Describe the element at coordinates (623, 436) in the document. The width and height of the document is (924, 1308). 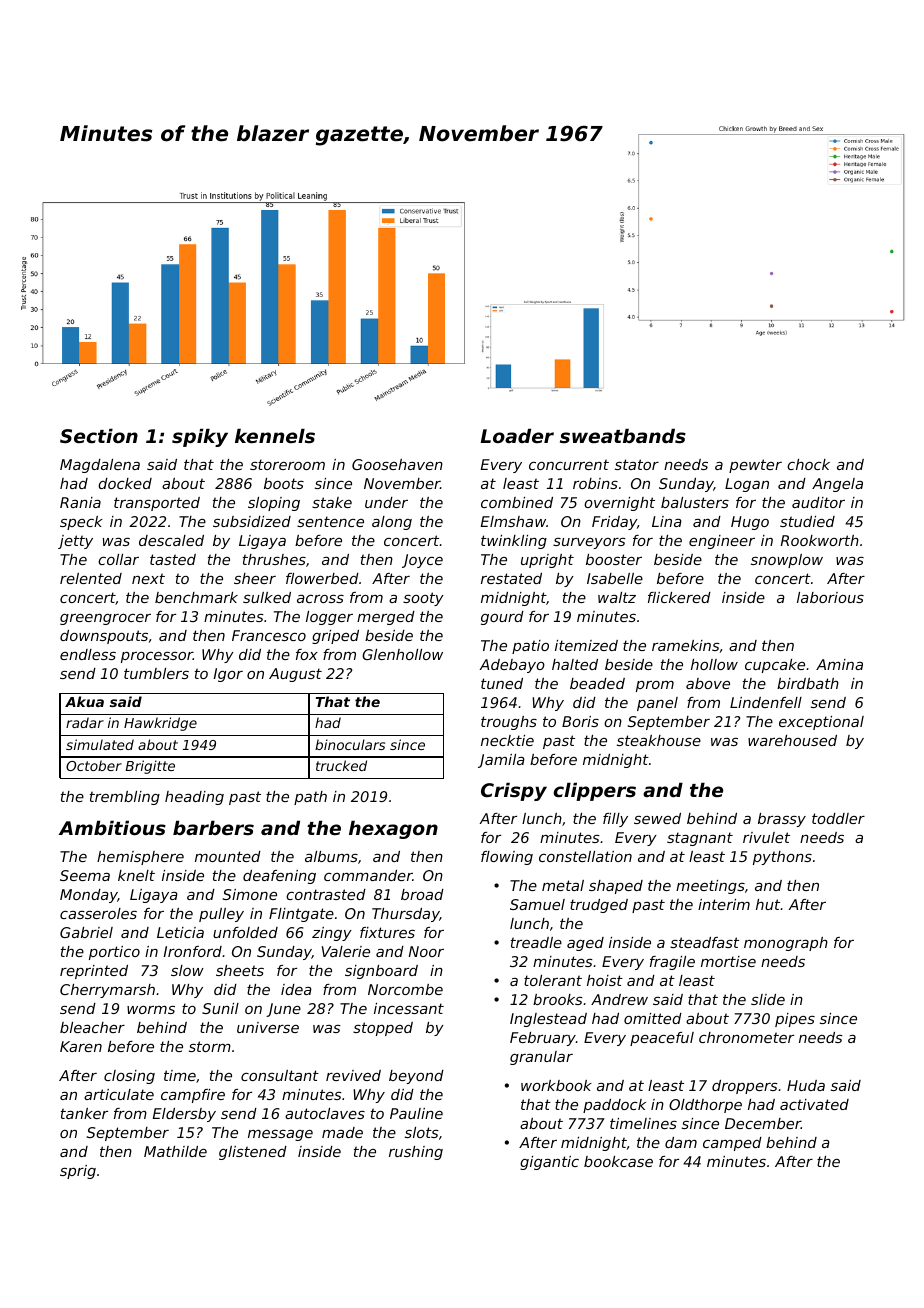
I see `sweatbands` at that location.
